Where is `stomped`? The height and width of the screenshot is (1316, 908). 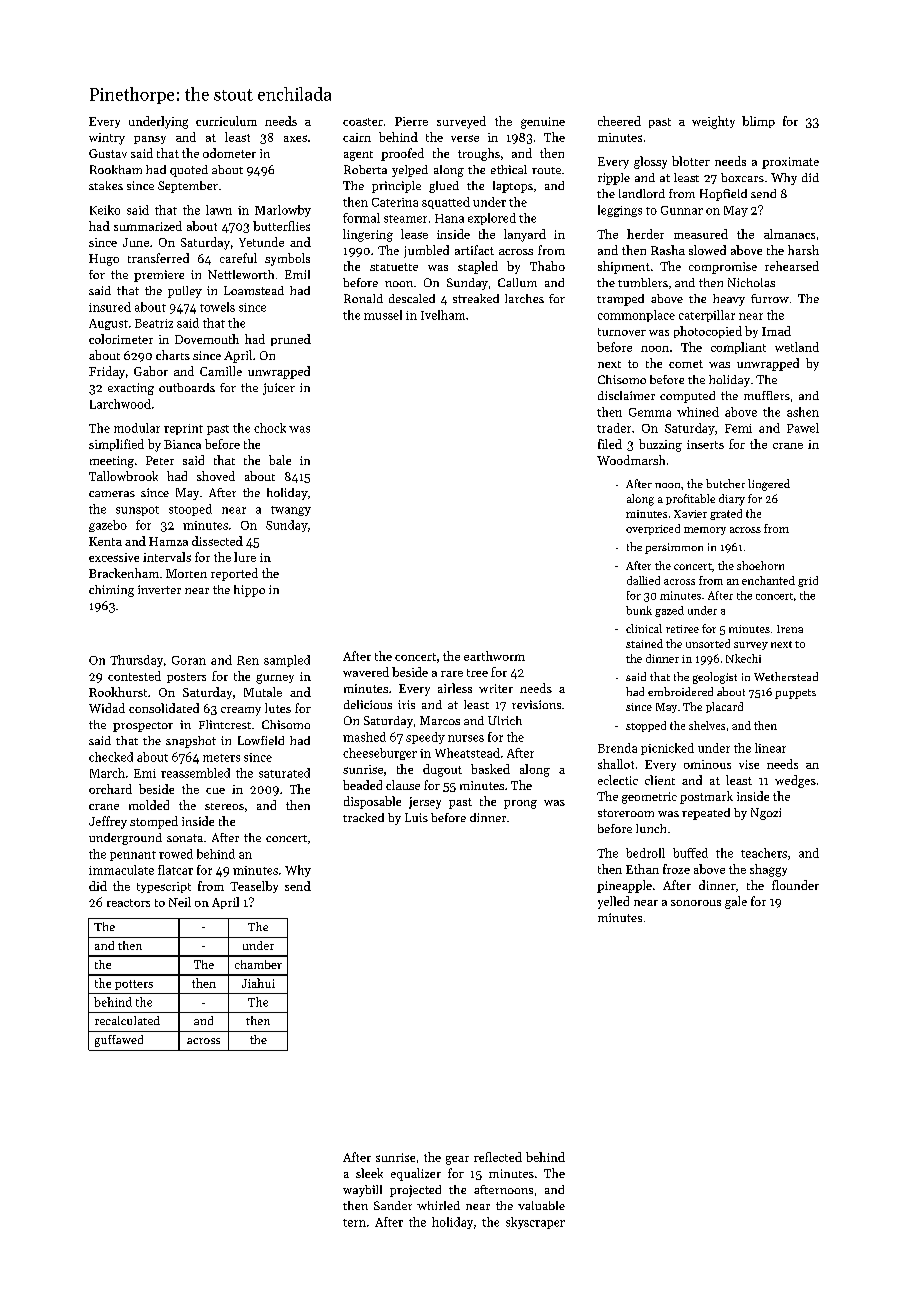
stomped is located at coordinates (154, 822).
